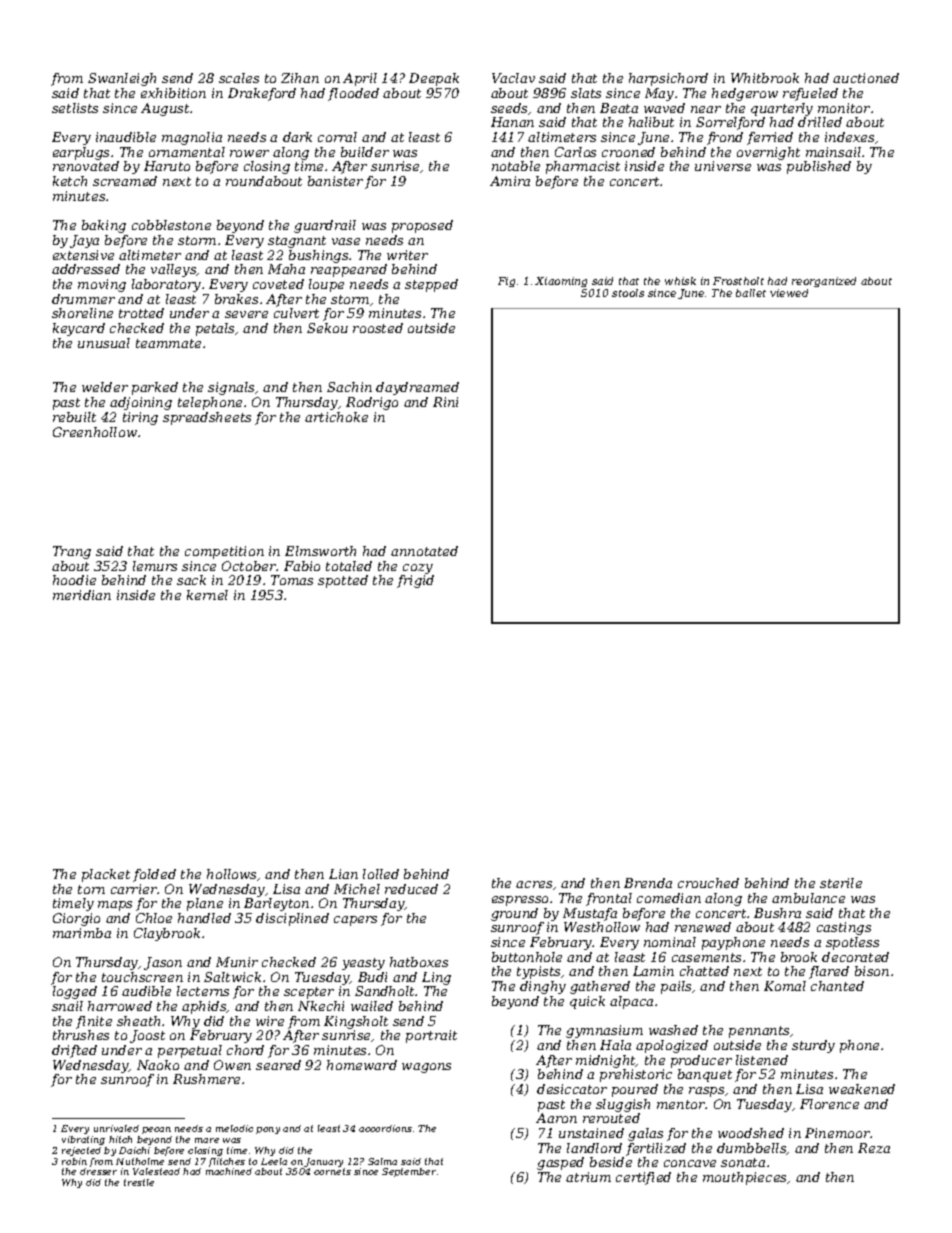 This screenshot has height=1233, width=952. What do you see at coordinates (643, 1178) in the screenshot?
I see `certified` at bounding box center [643, 1178].
